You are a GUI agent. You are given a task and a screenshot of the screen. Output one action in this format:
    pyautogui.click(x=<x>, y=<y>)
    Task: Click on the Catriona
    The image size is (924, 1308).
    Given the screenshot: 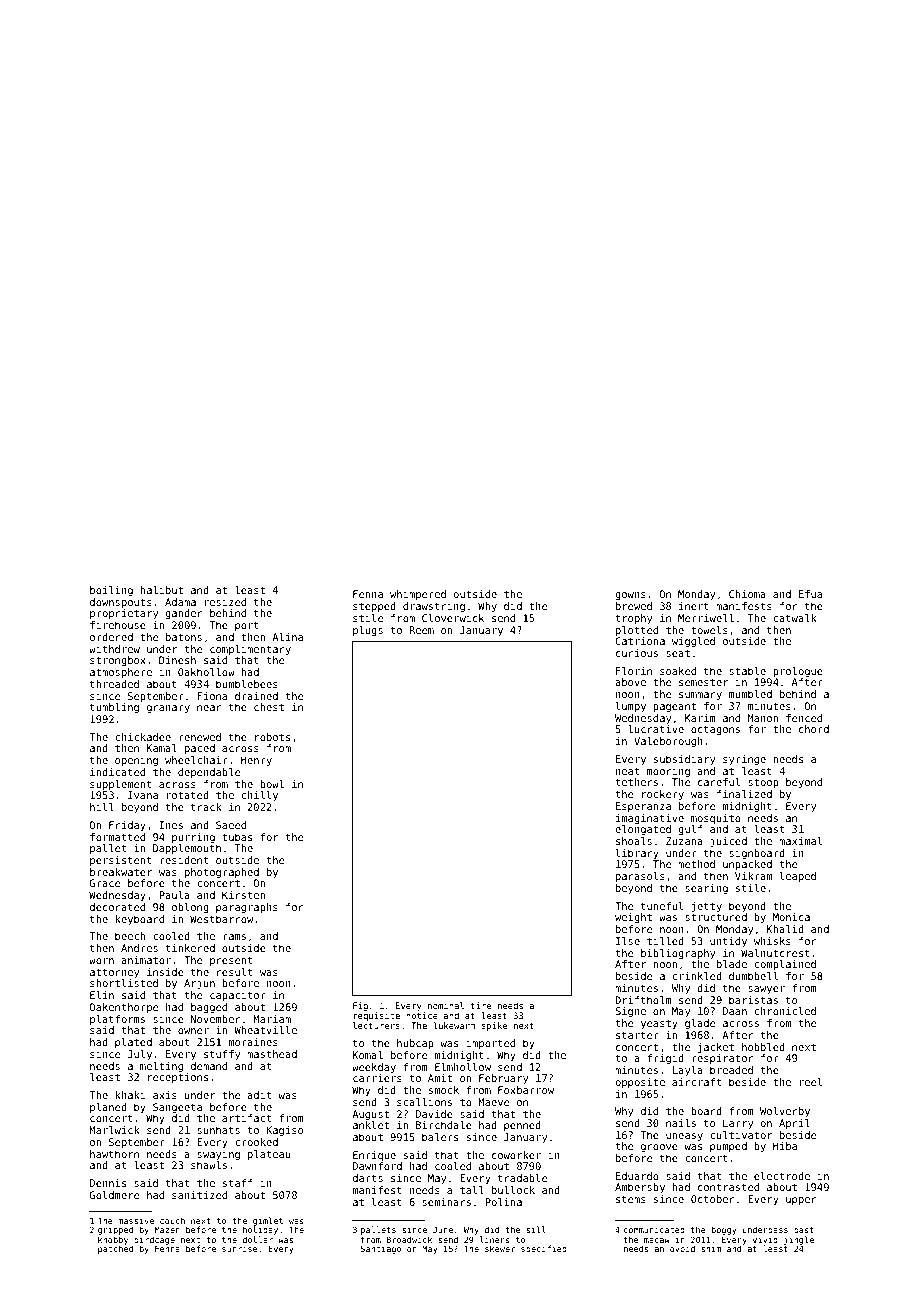 What is the action you would take?
    pyautogui.click(x=640, y=641)
